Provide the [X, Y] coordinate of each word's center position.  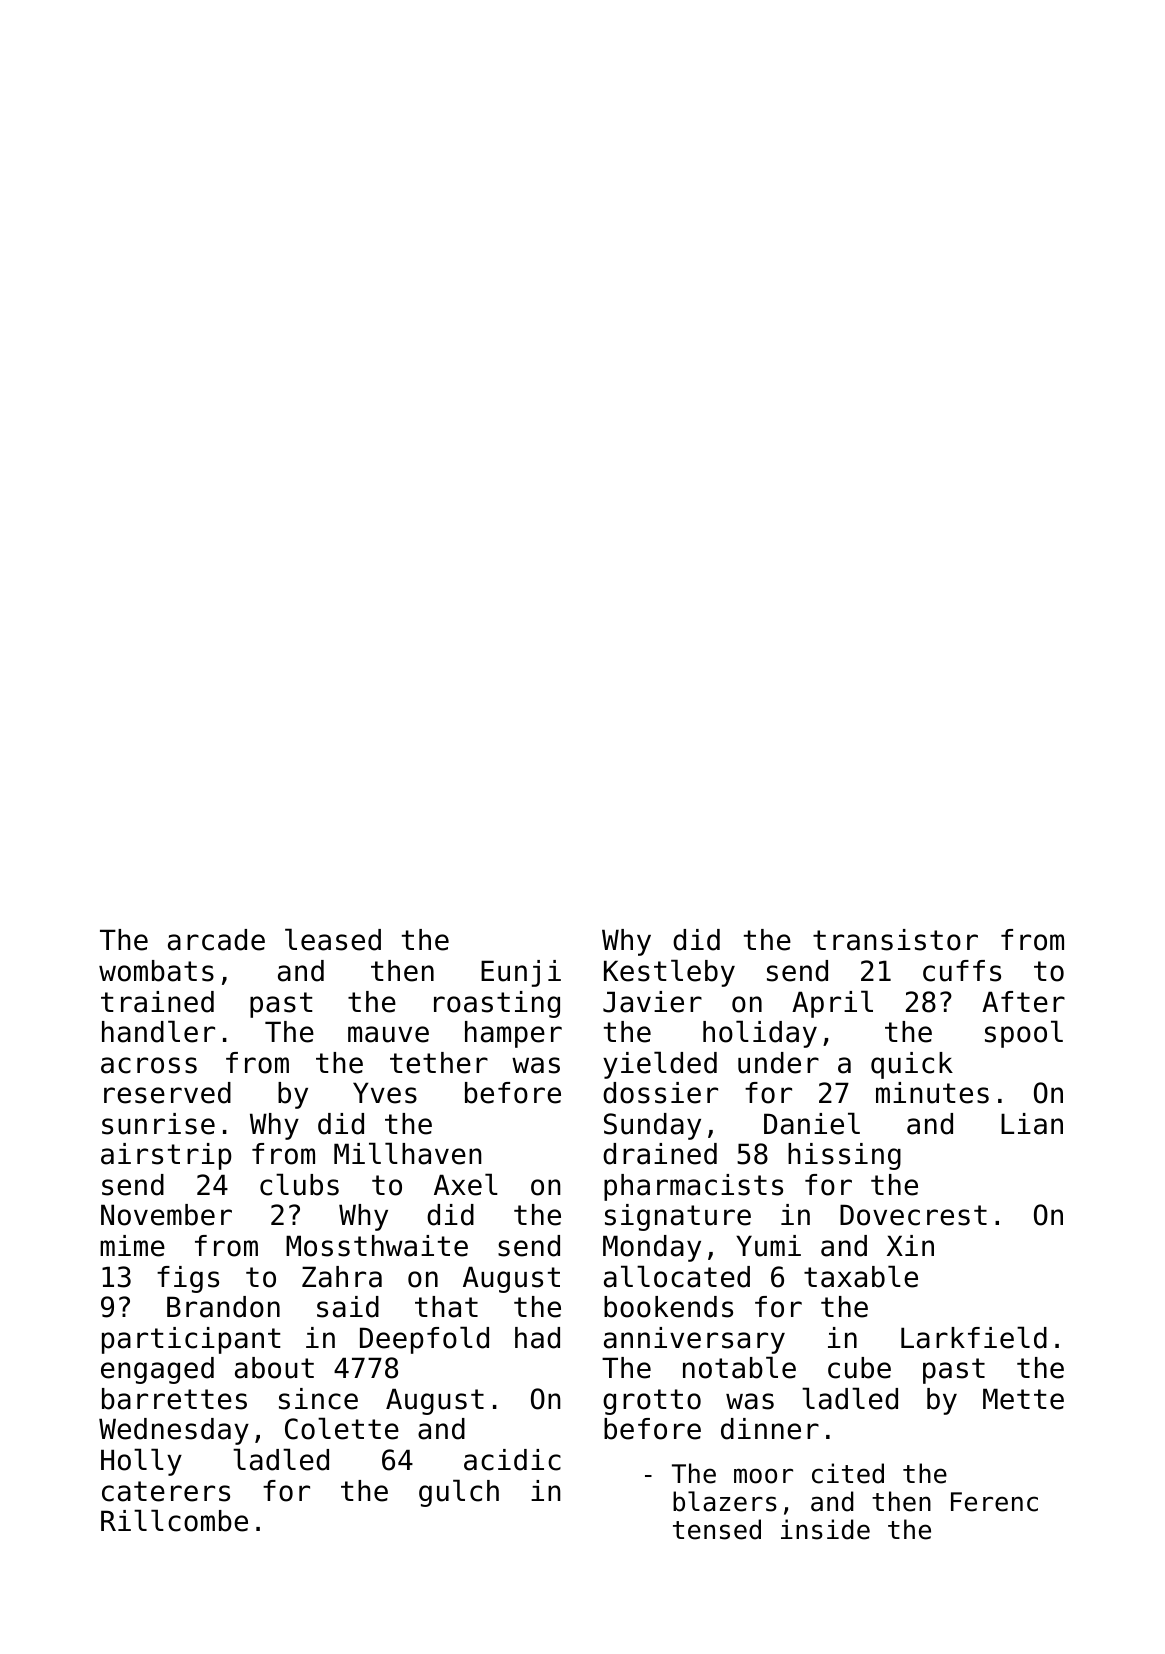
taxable [861, 1276]
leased [333, 939]
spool [1024, 1034]
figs [188, 1279]
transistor [895, 940]
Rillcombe [174, 1520]
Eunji [521, 973]
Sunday [652, 1126]
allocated [677, 1276]
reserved [167, 1093]
